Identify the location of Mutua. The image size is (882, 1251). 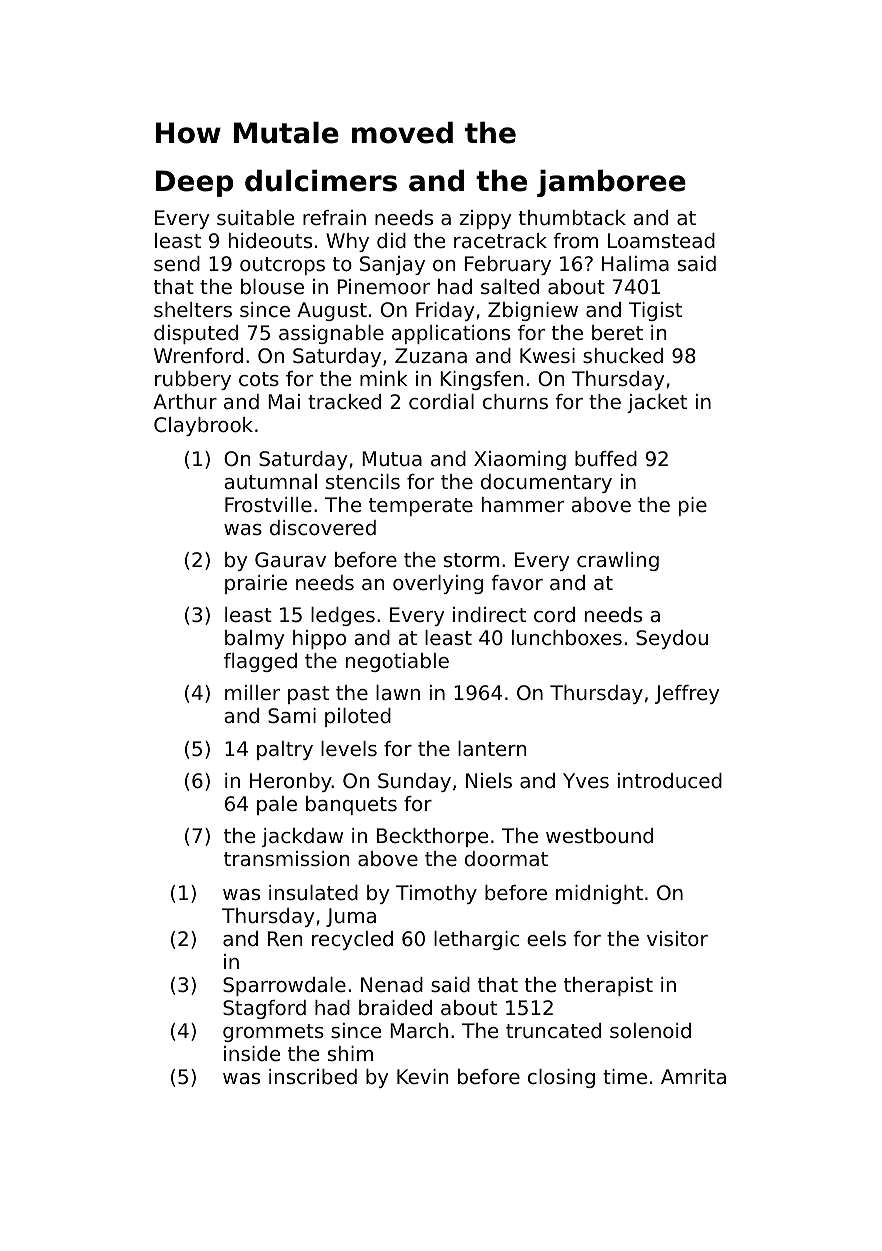
(392, 459).
